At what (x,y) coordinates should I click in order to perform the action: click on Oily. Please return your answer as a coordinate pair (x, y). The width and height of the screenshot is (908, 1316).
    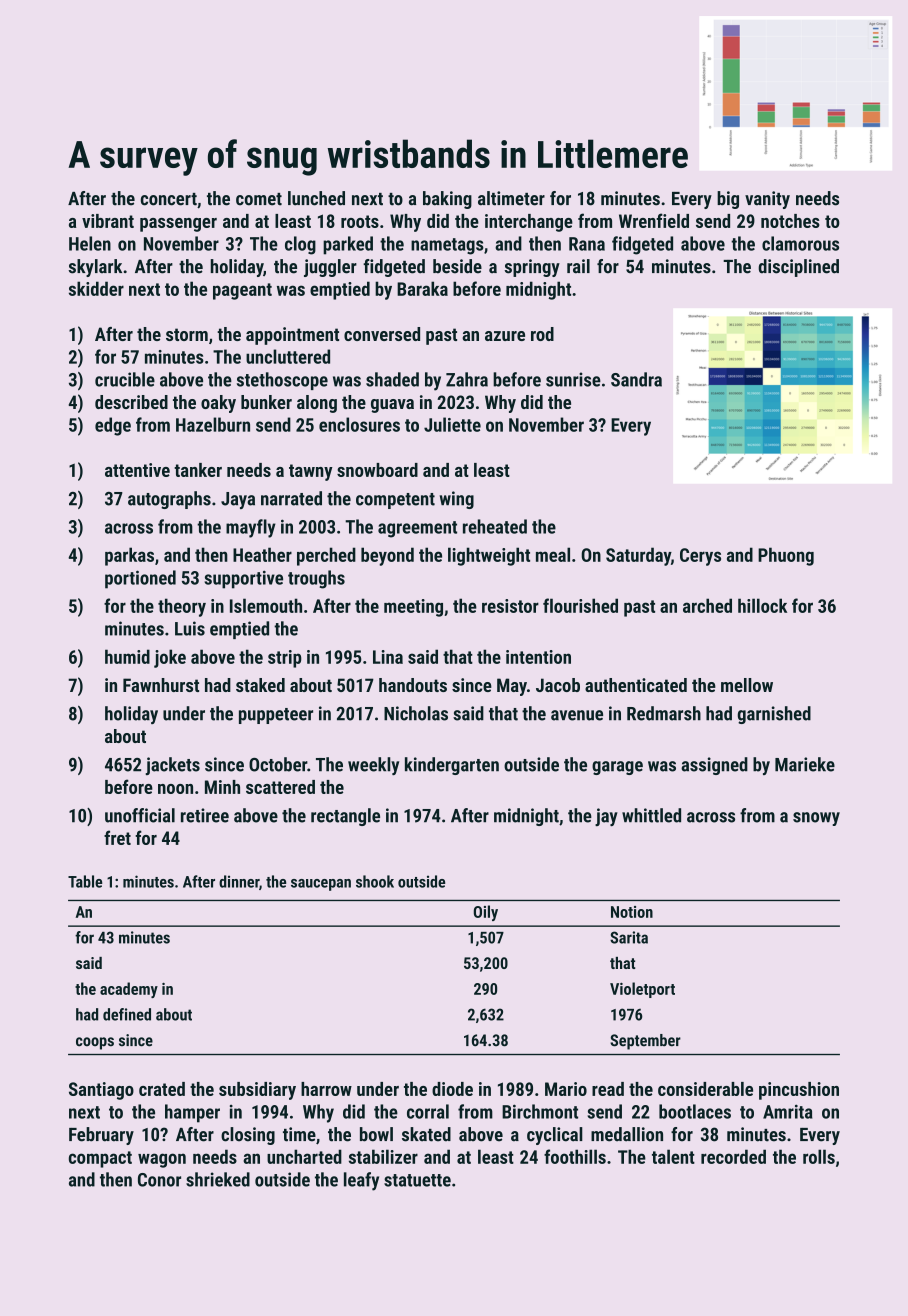
    Looking at the image, I should click on (486, 913).
